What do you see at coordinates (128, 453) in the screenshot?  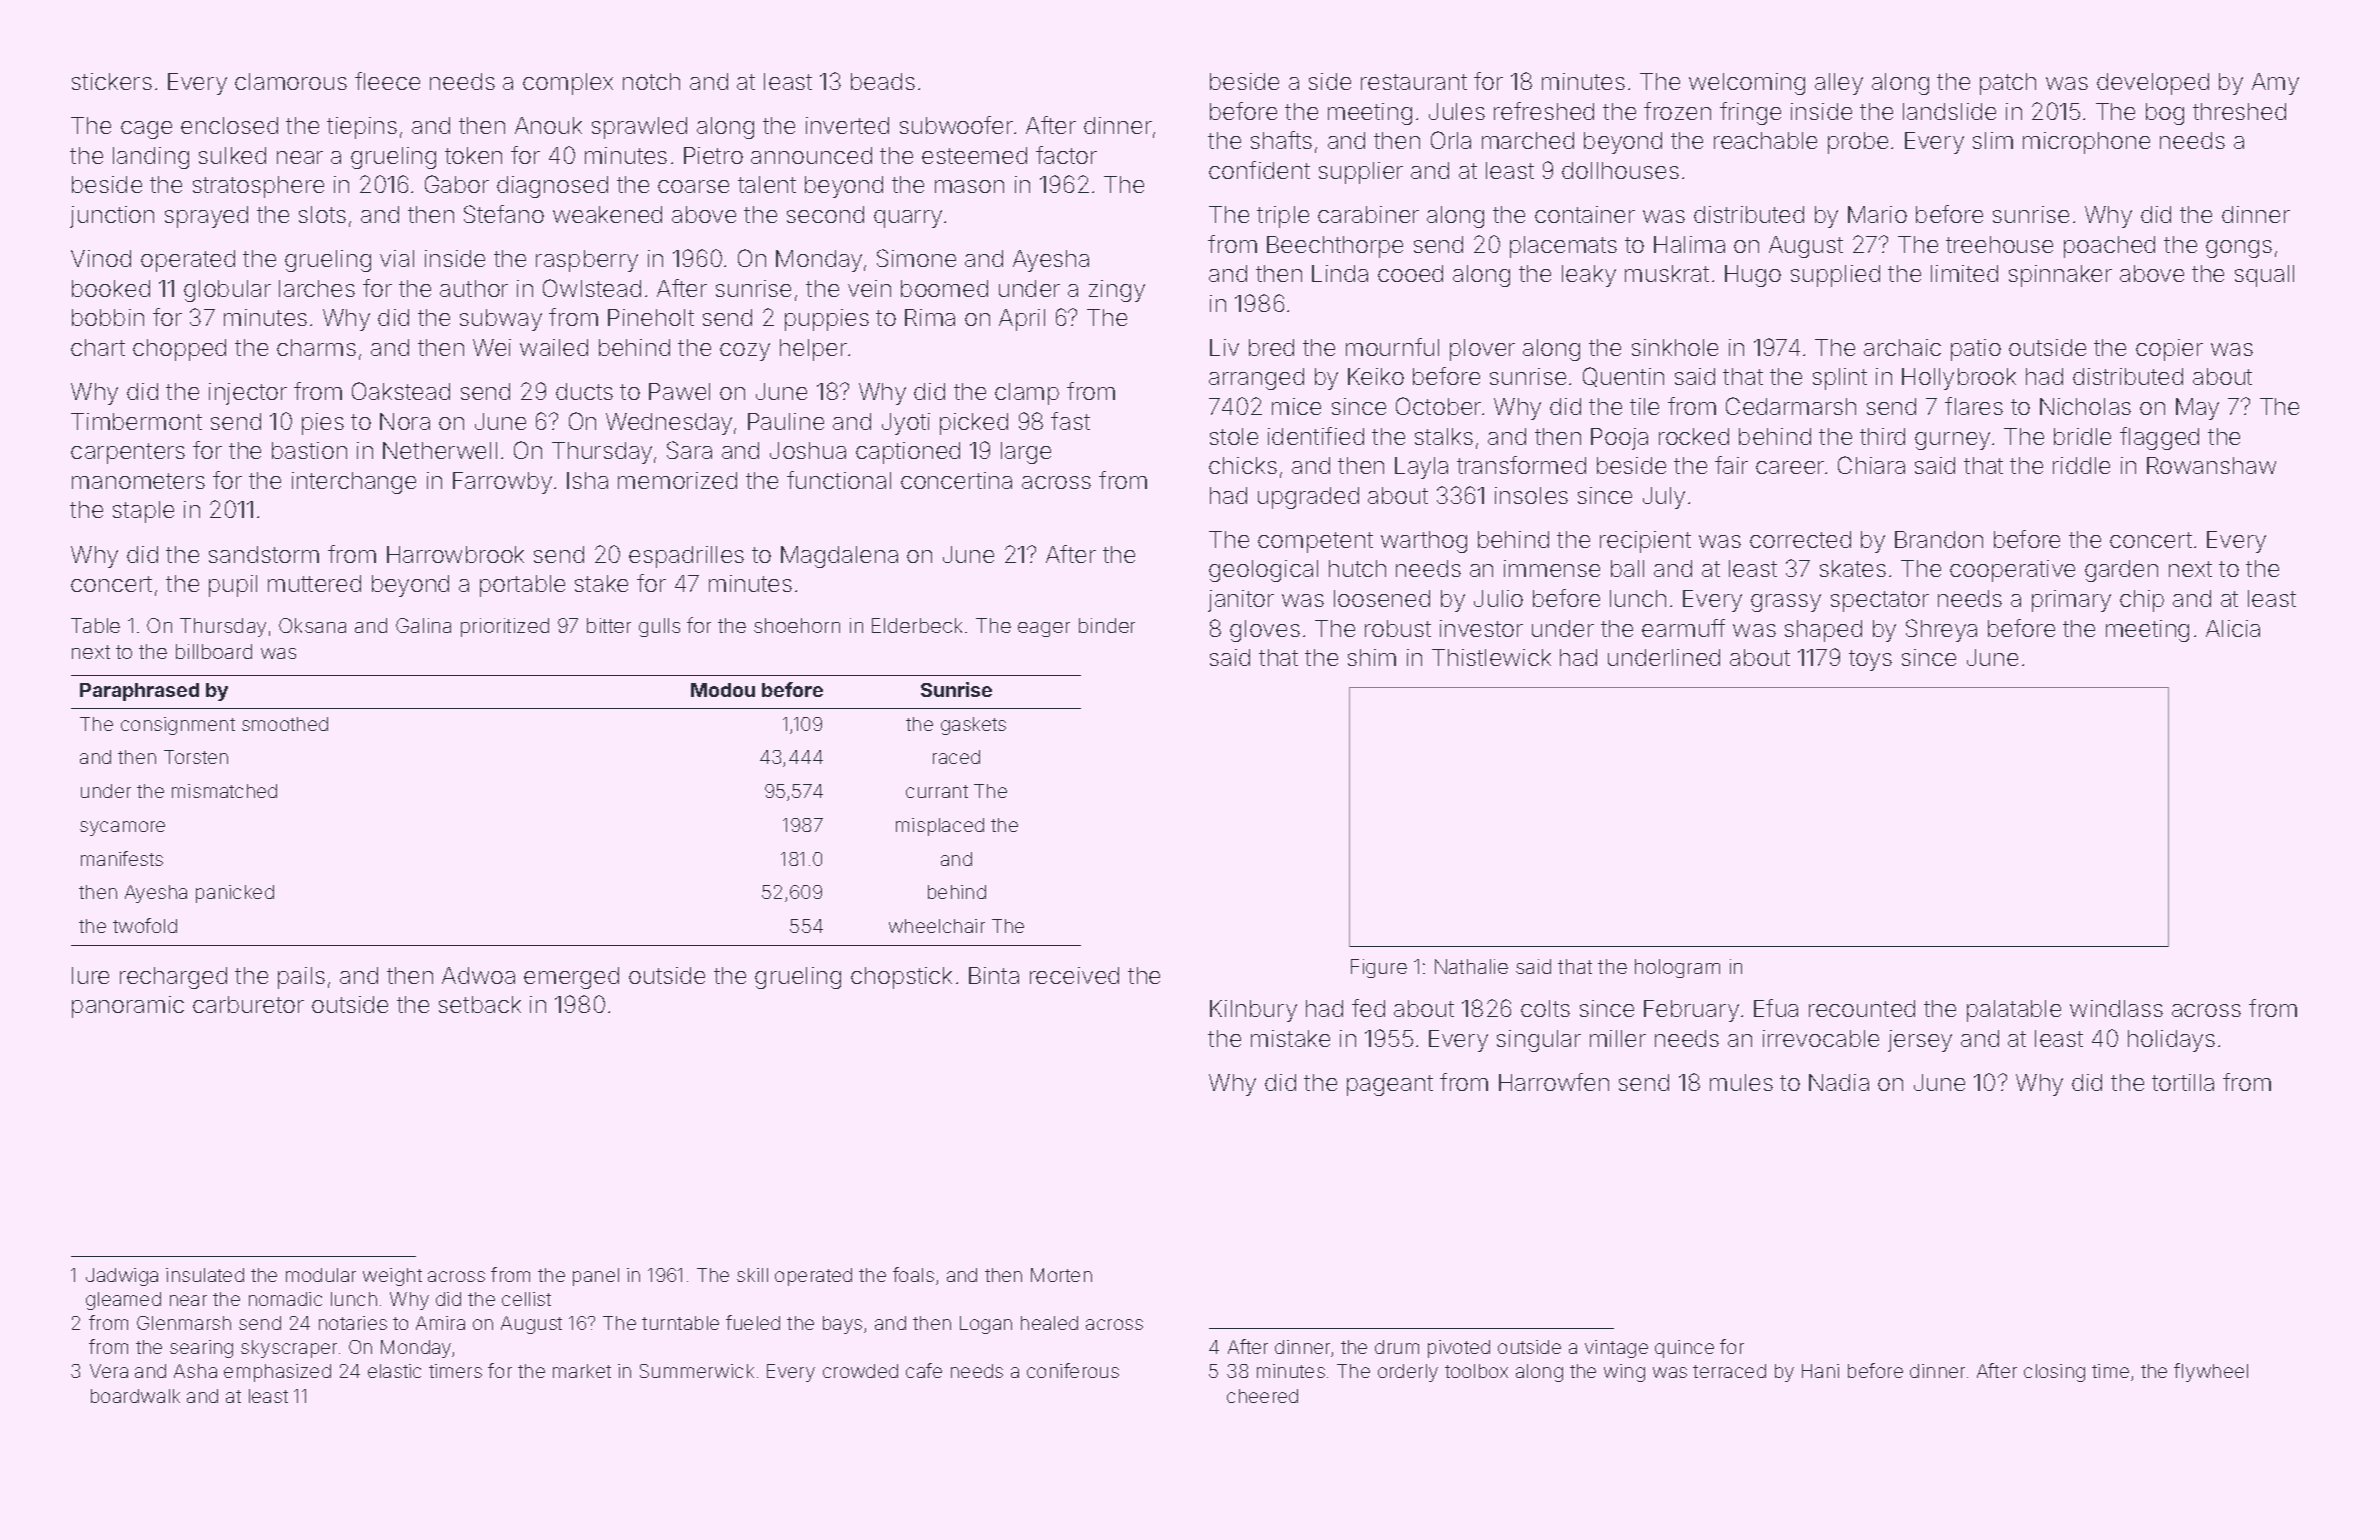 I see `carpenters` at bounding box center [128, 453].
